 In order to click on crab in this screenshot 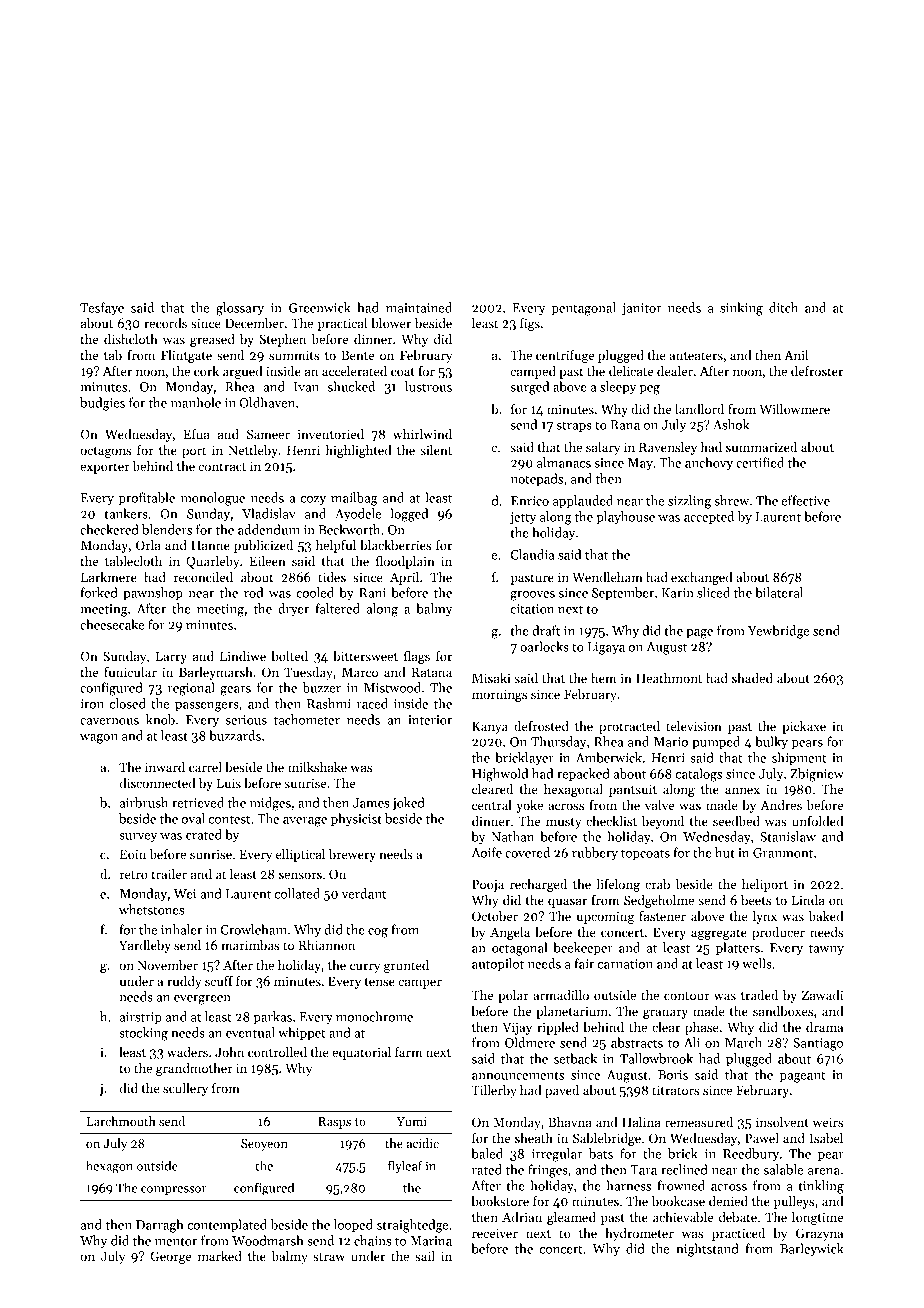, I will do `click(657, 884)`.
